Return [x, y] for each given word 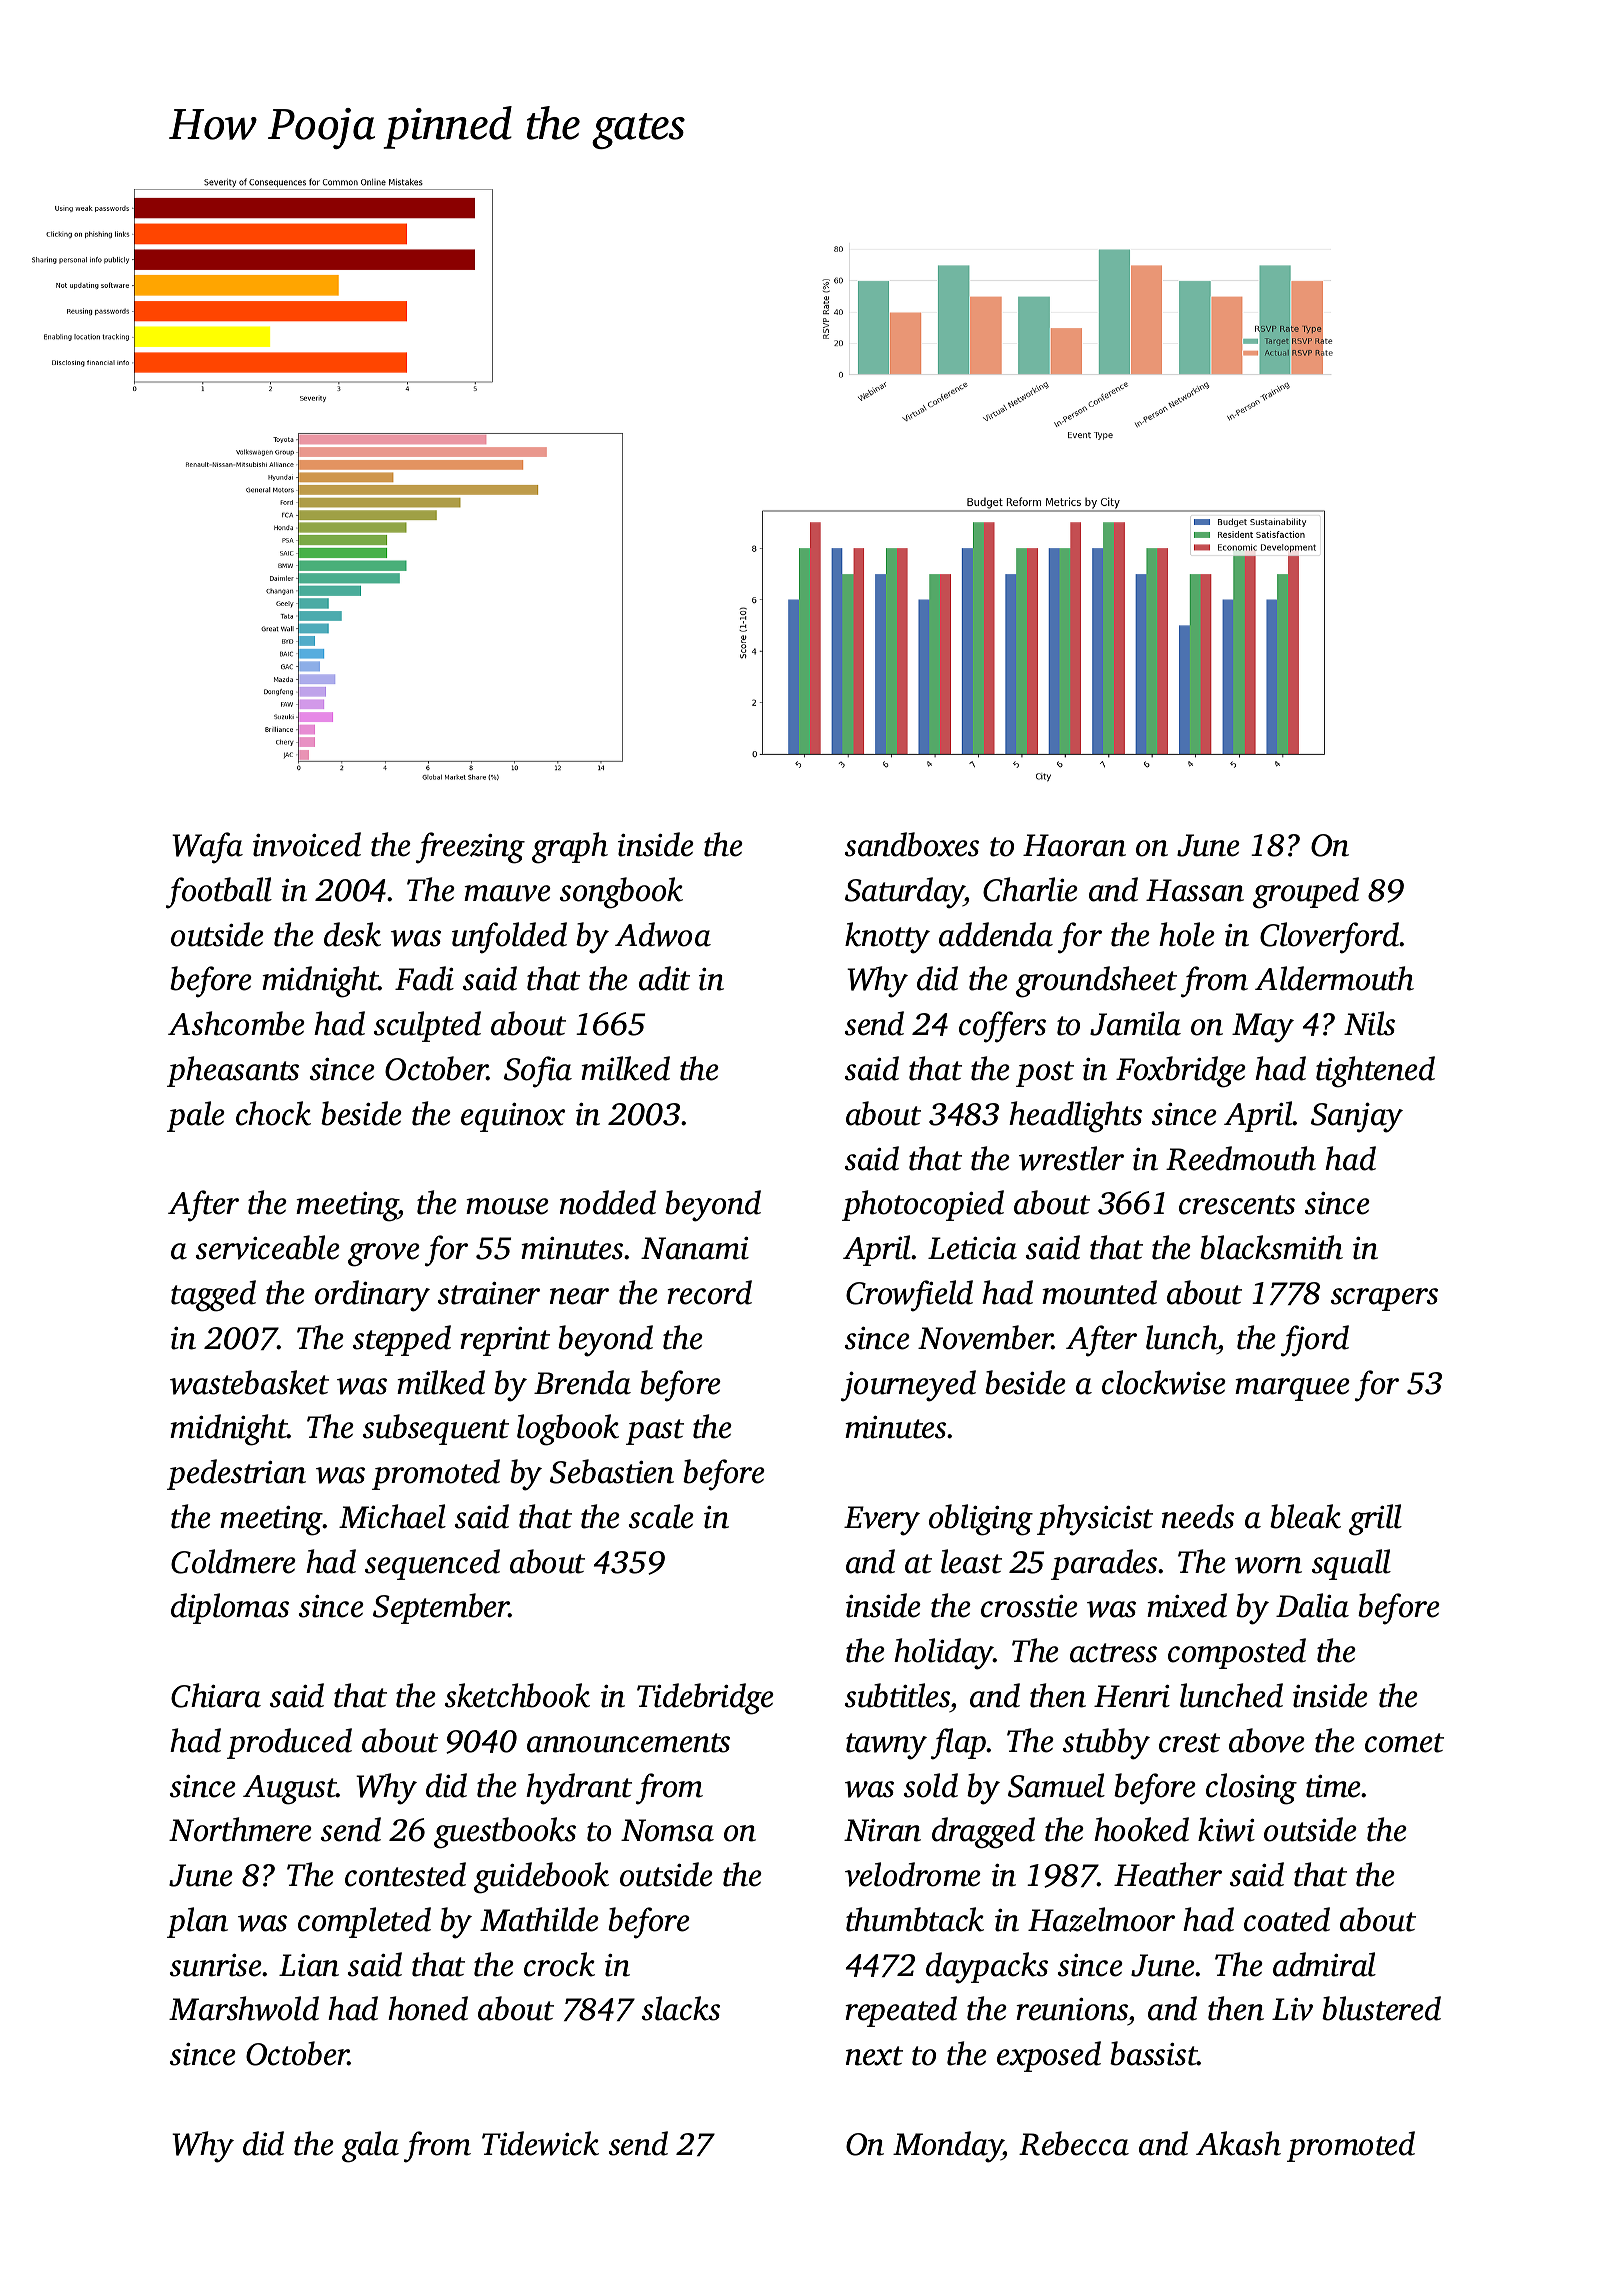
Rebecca [1074, 2143]
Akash [1238, 2143]
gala [370, 2147]
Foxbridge [1181, 1072]
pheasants [233, 1071]
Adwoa [663, 934]
